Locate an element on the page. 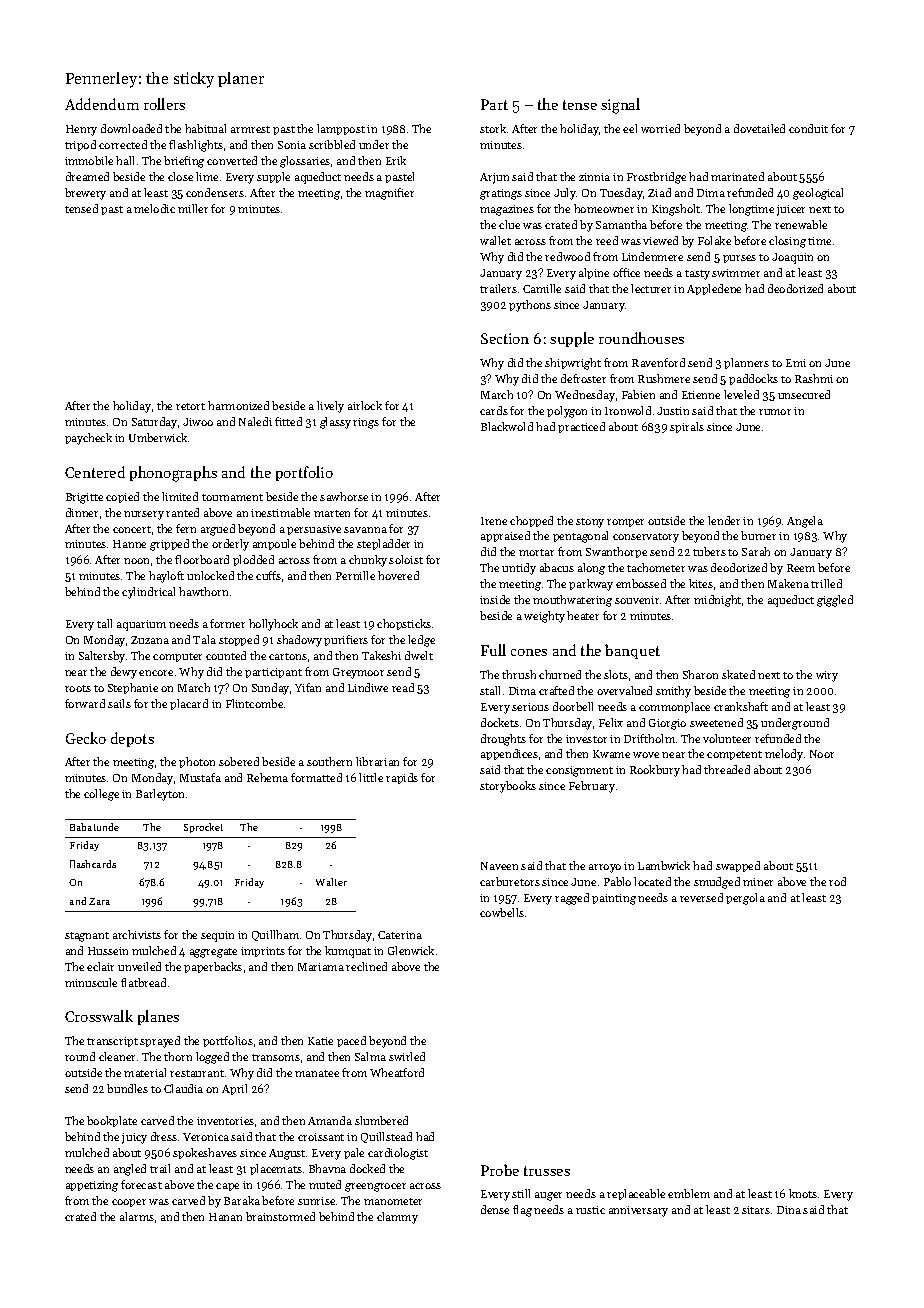 This page has width=924, height=1308. signal is located at coordinates (620, 106).
